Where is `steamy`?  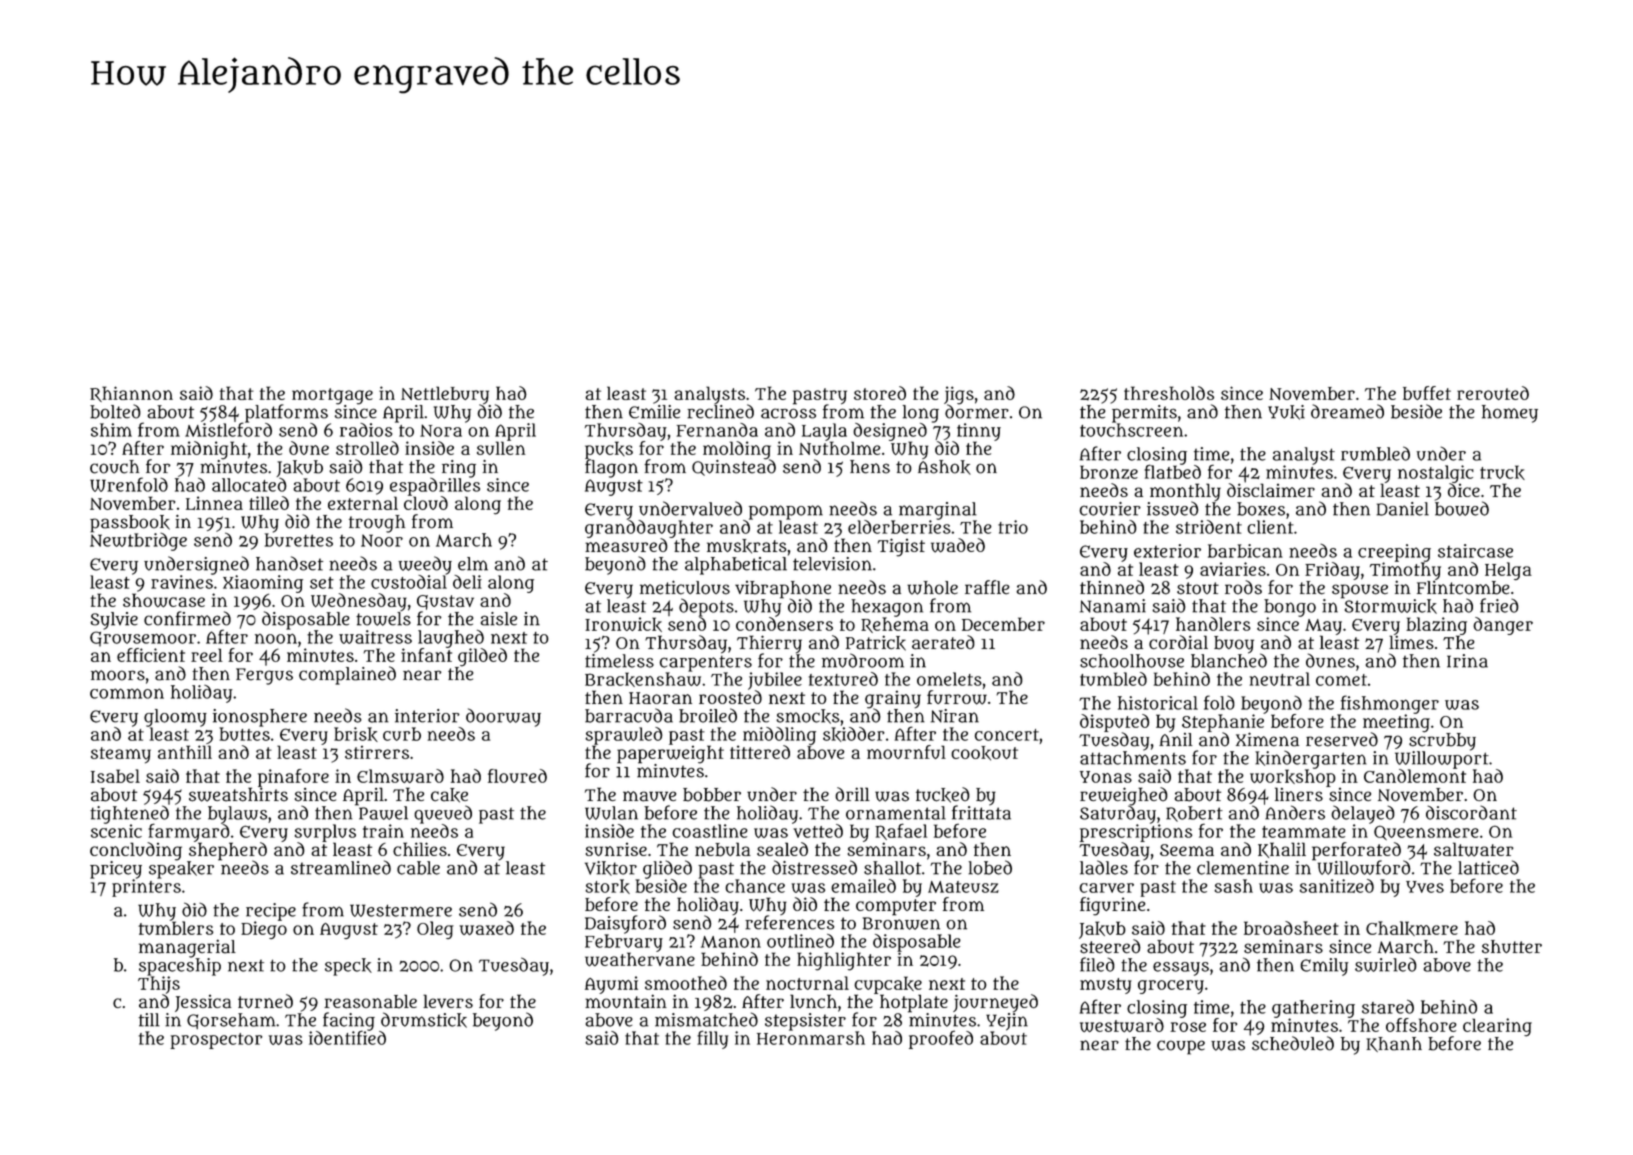
steamy is located at coordinates (121, 755).
